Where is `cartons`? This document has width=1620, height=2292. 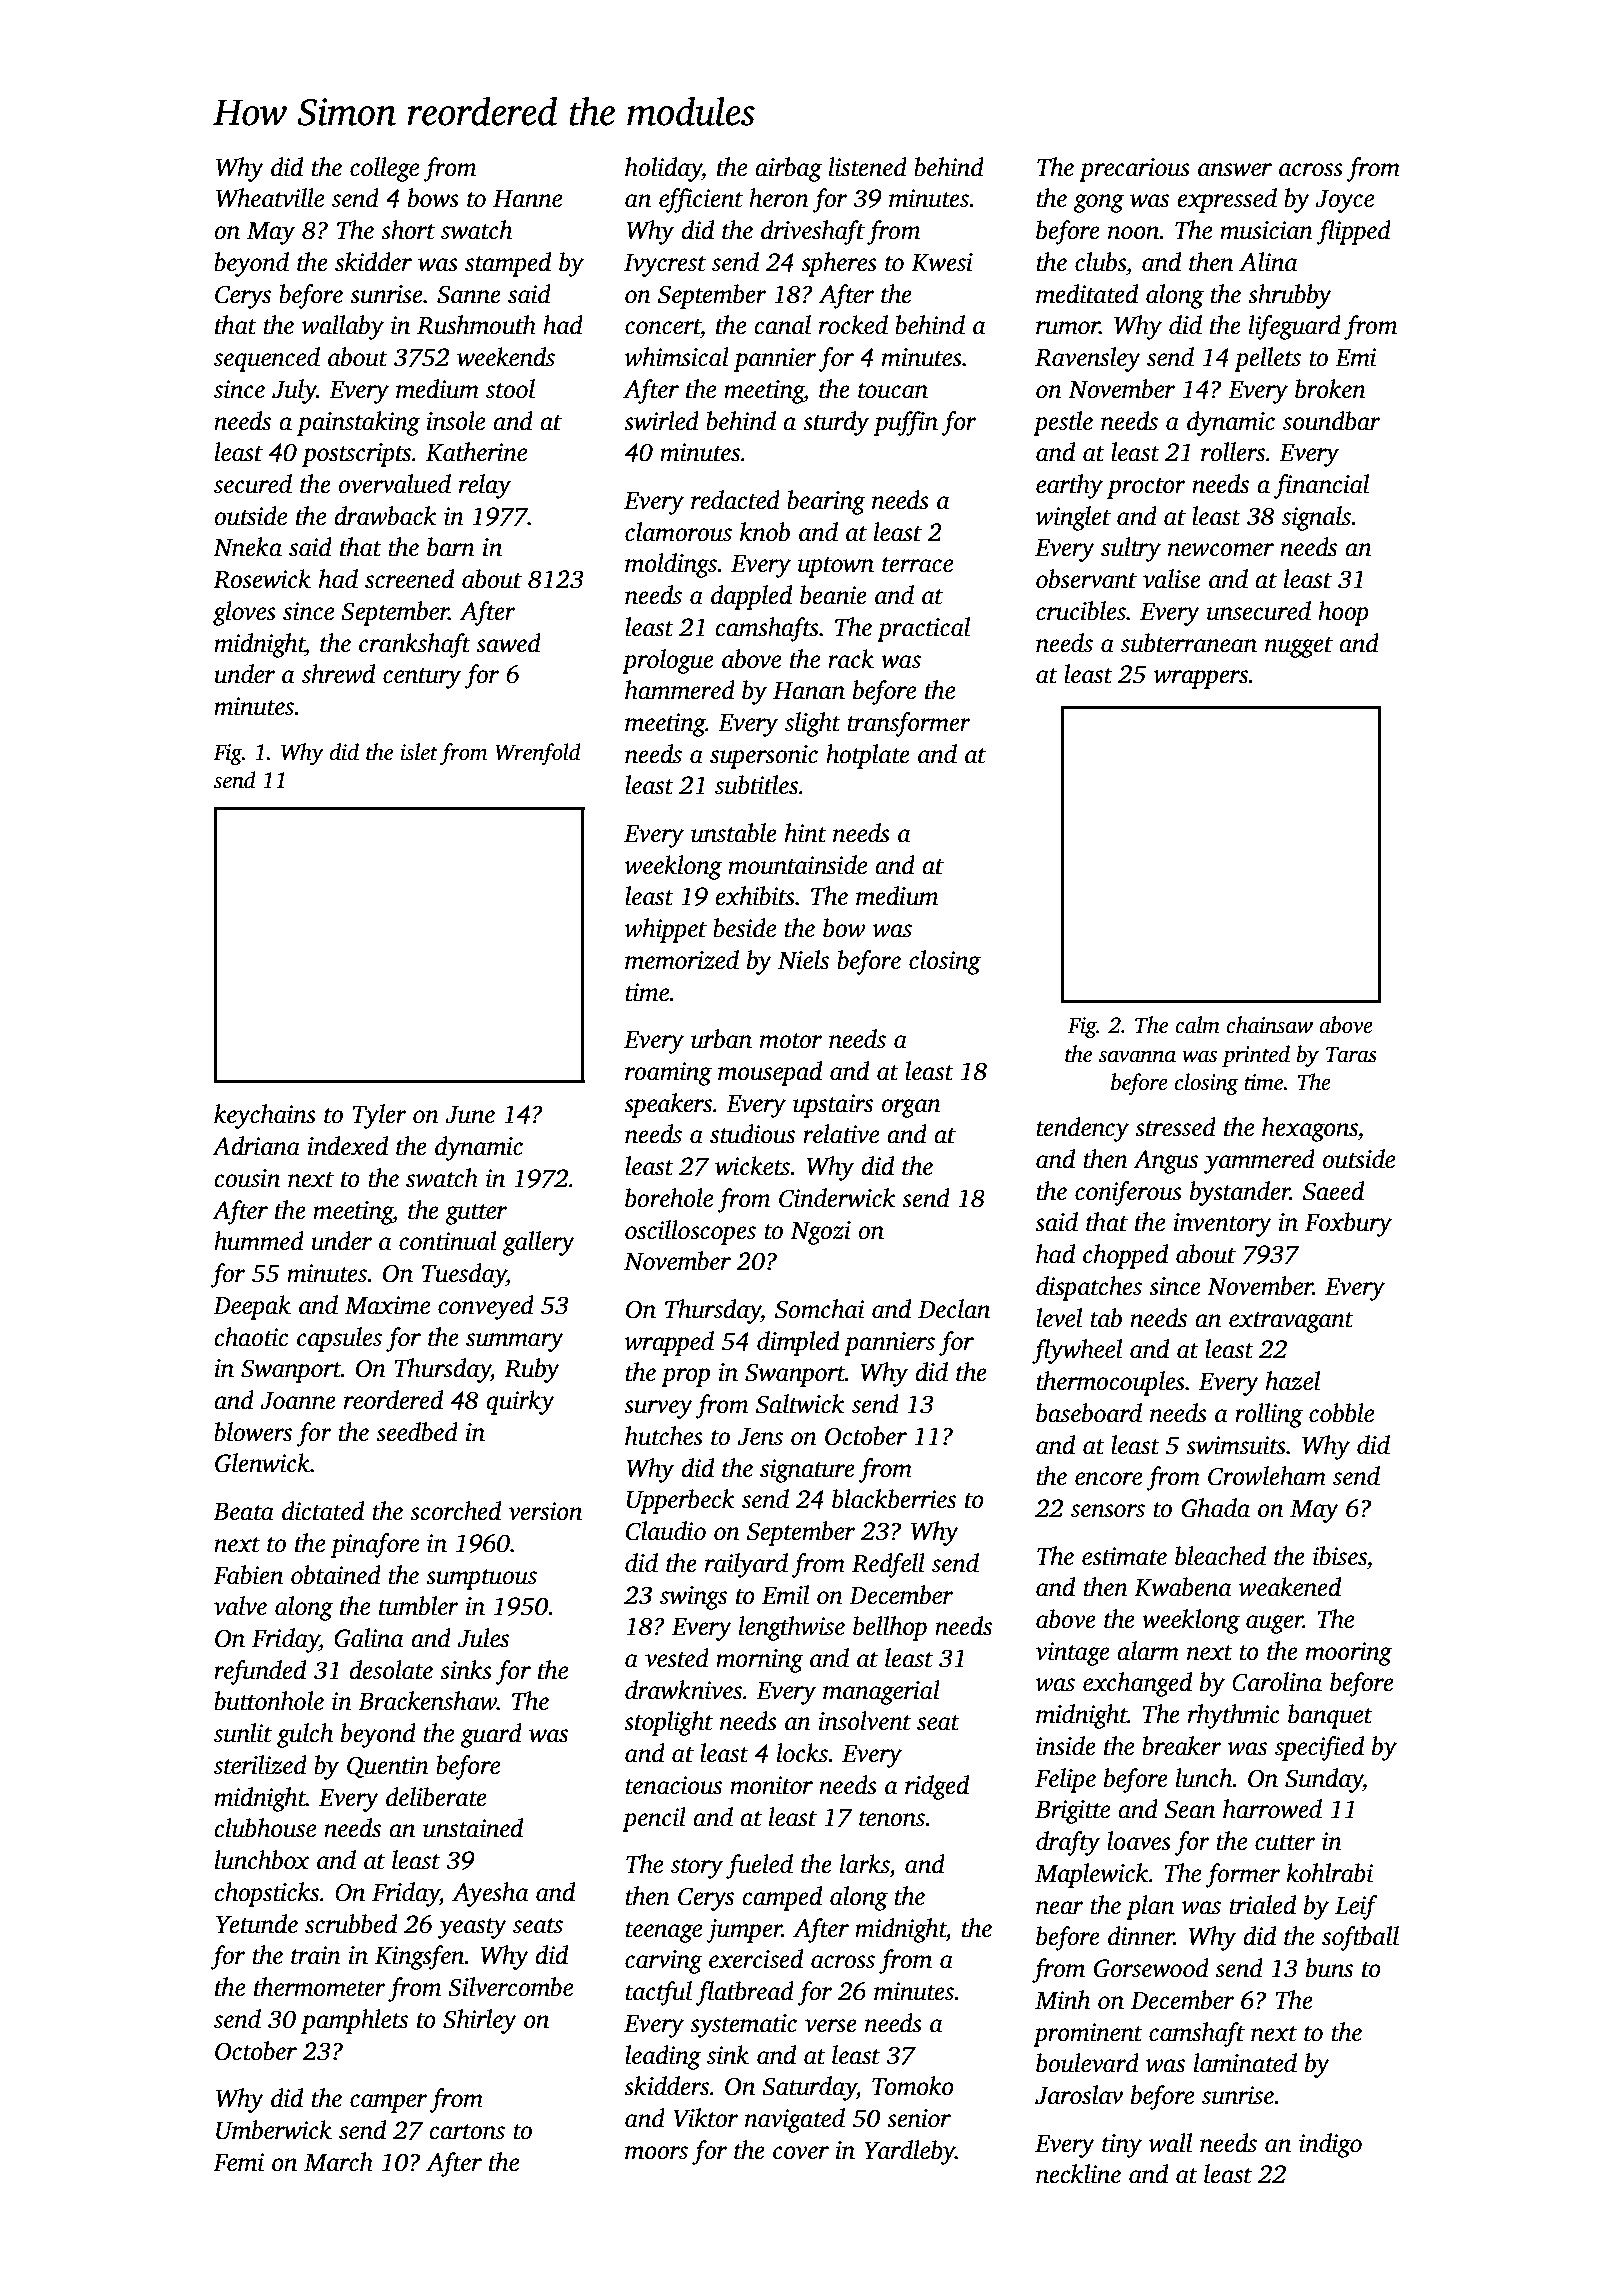
cartons is located at coordinates (467, 2132).
